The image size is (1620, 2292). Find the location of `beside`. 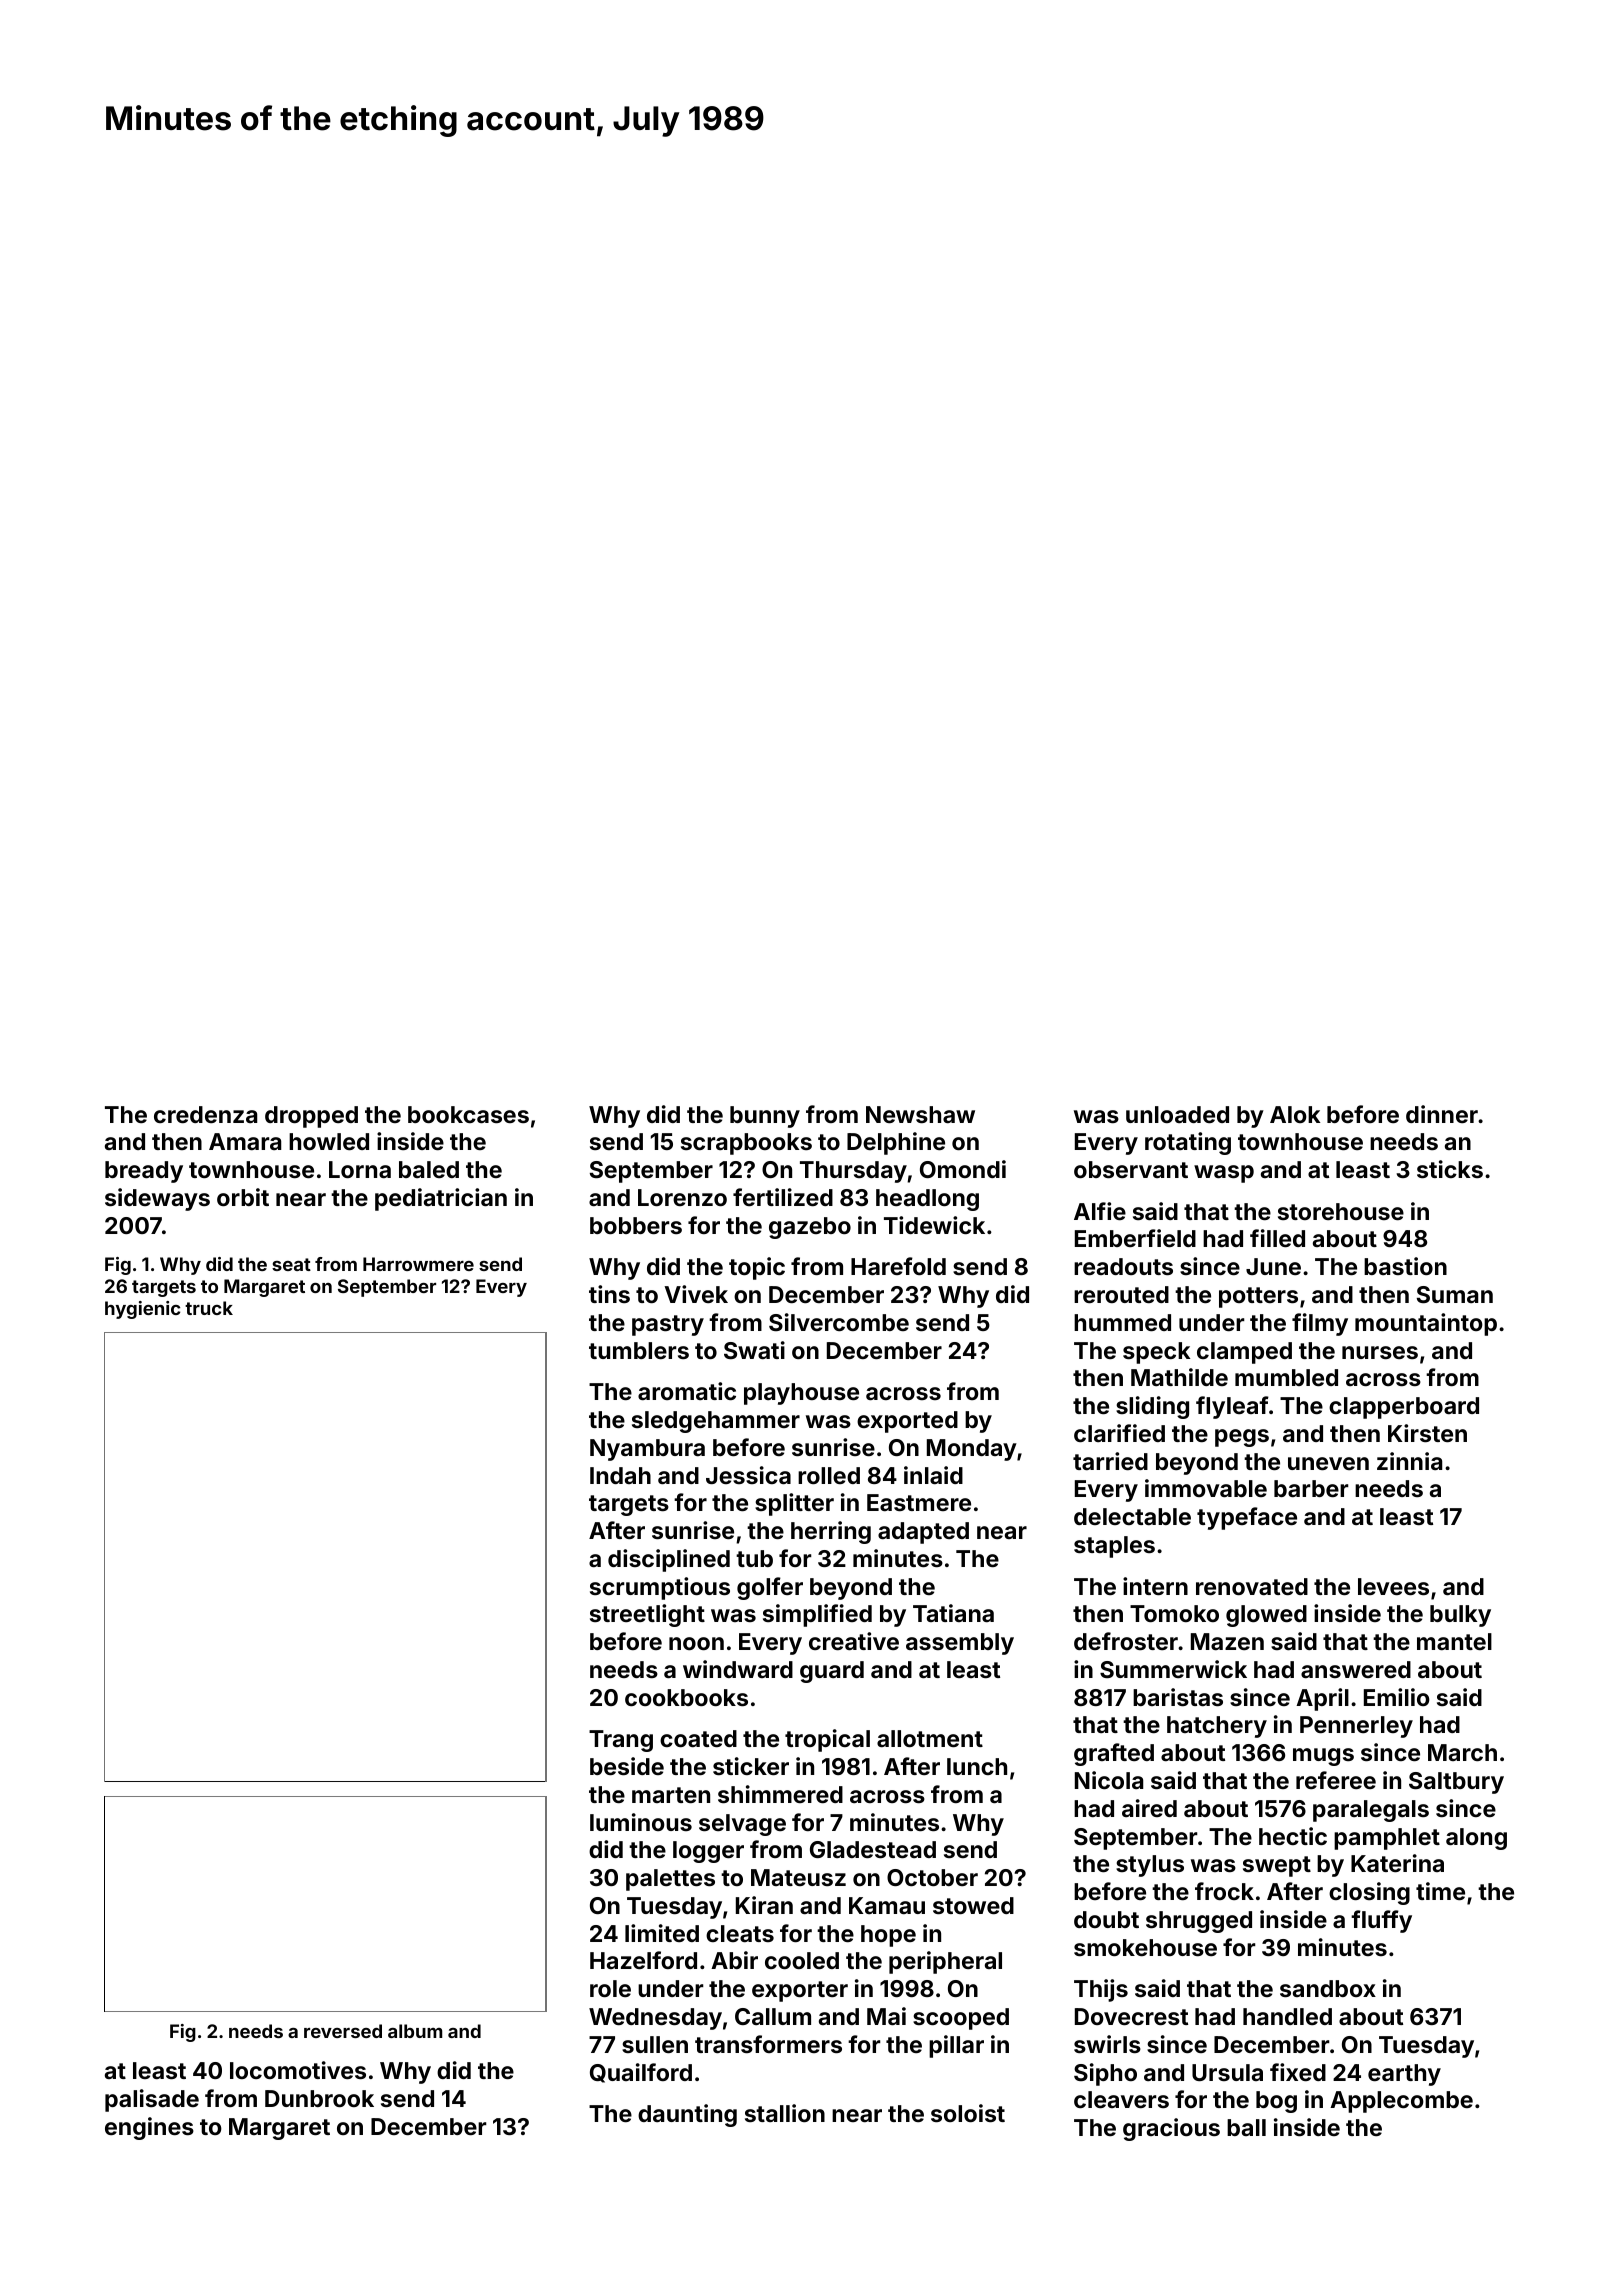

beside is located at coordinates (627, 1766).
